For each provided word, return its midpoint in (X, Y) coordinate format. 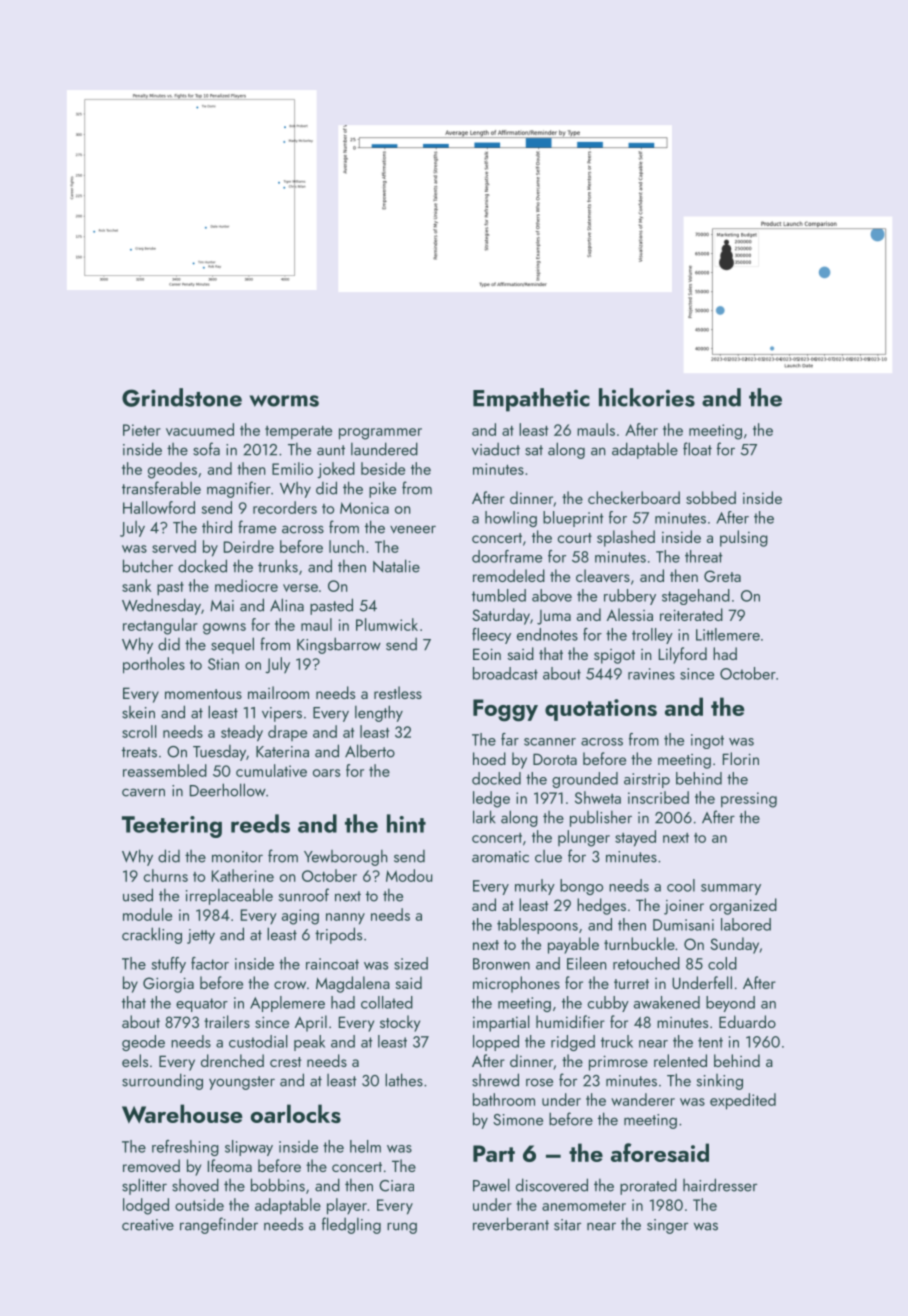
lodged (146, 1206)
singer (667, 1226)
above (552, 595)
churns (166, 875)
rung (402, 1228)
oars (326, 773)
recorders (285, 507)
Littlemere (728, 634)
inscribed (658, 797)
